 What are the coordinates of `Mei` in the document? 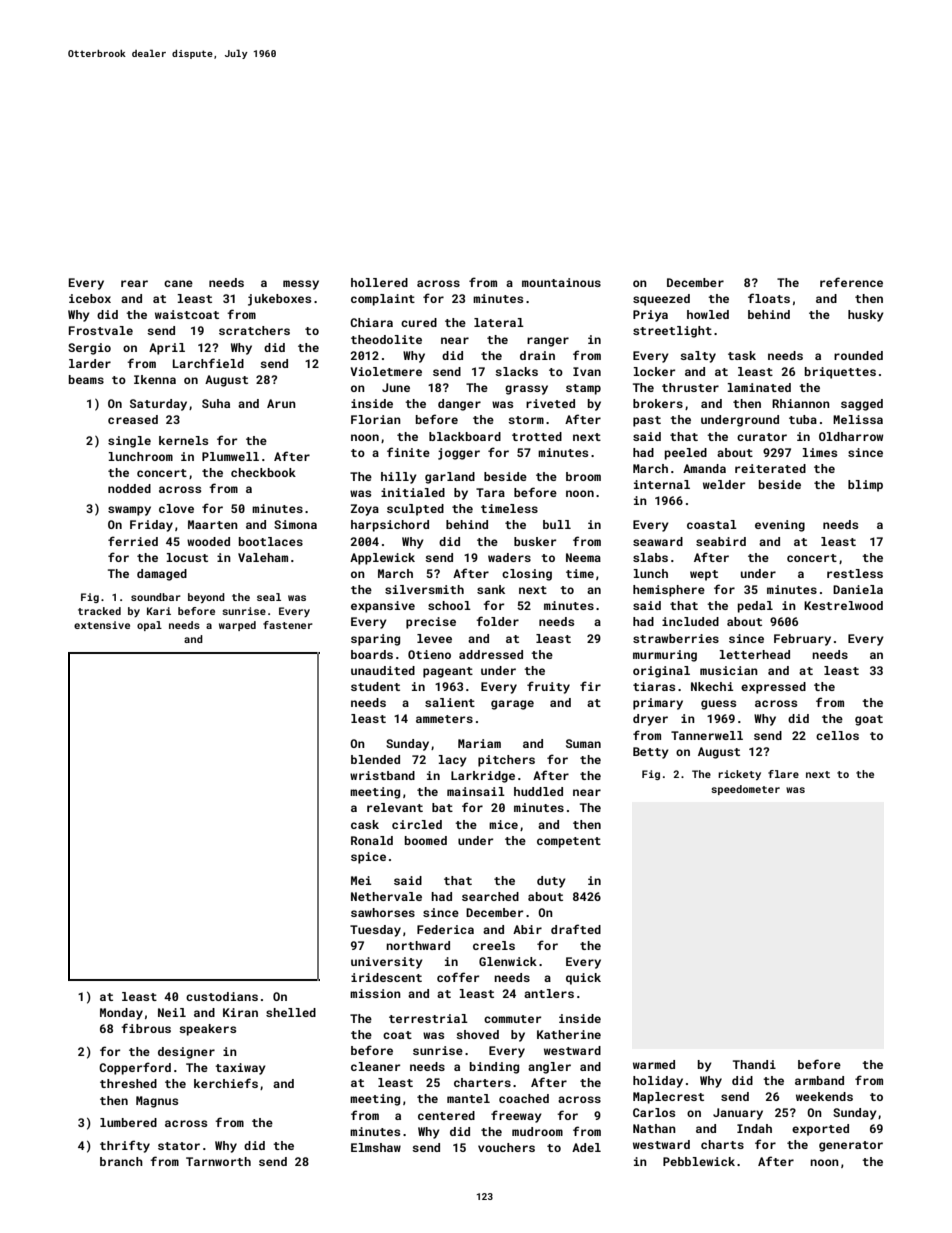 It's located at (361, 880).
